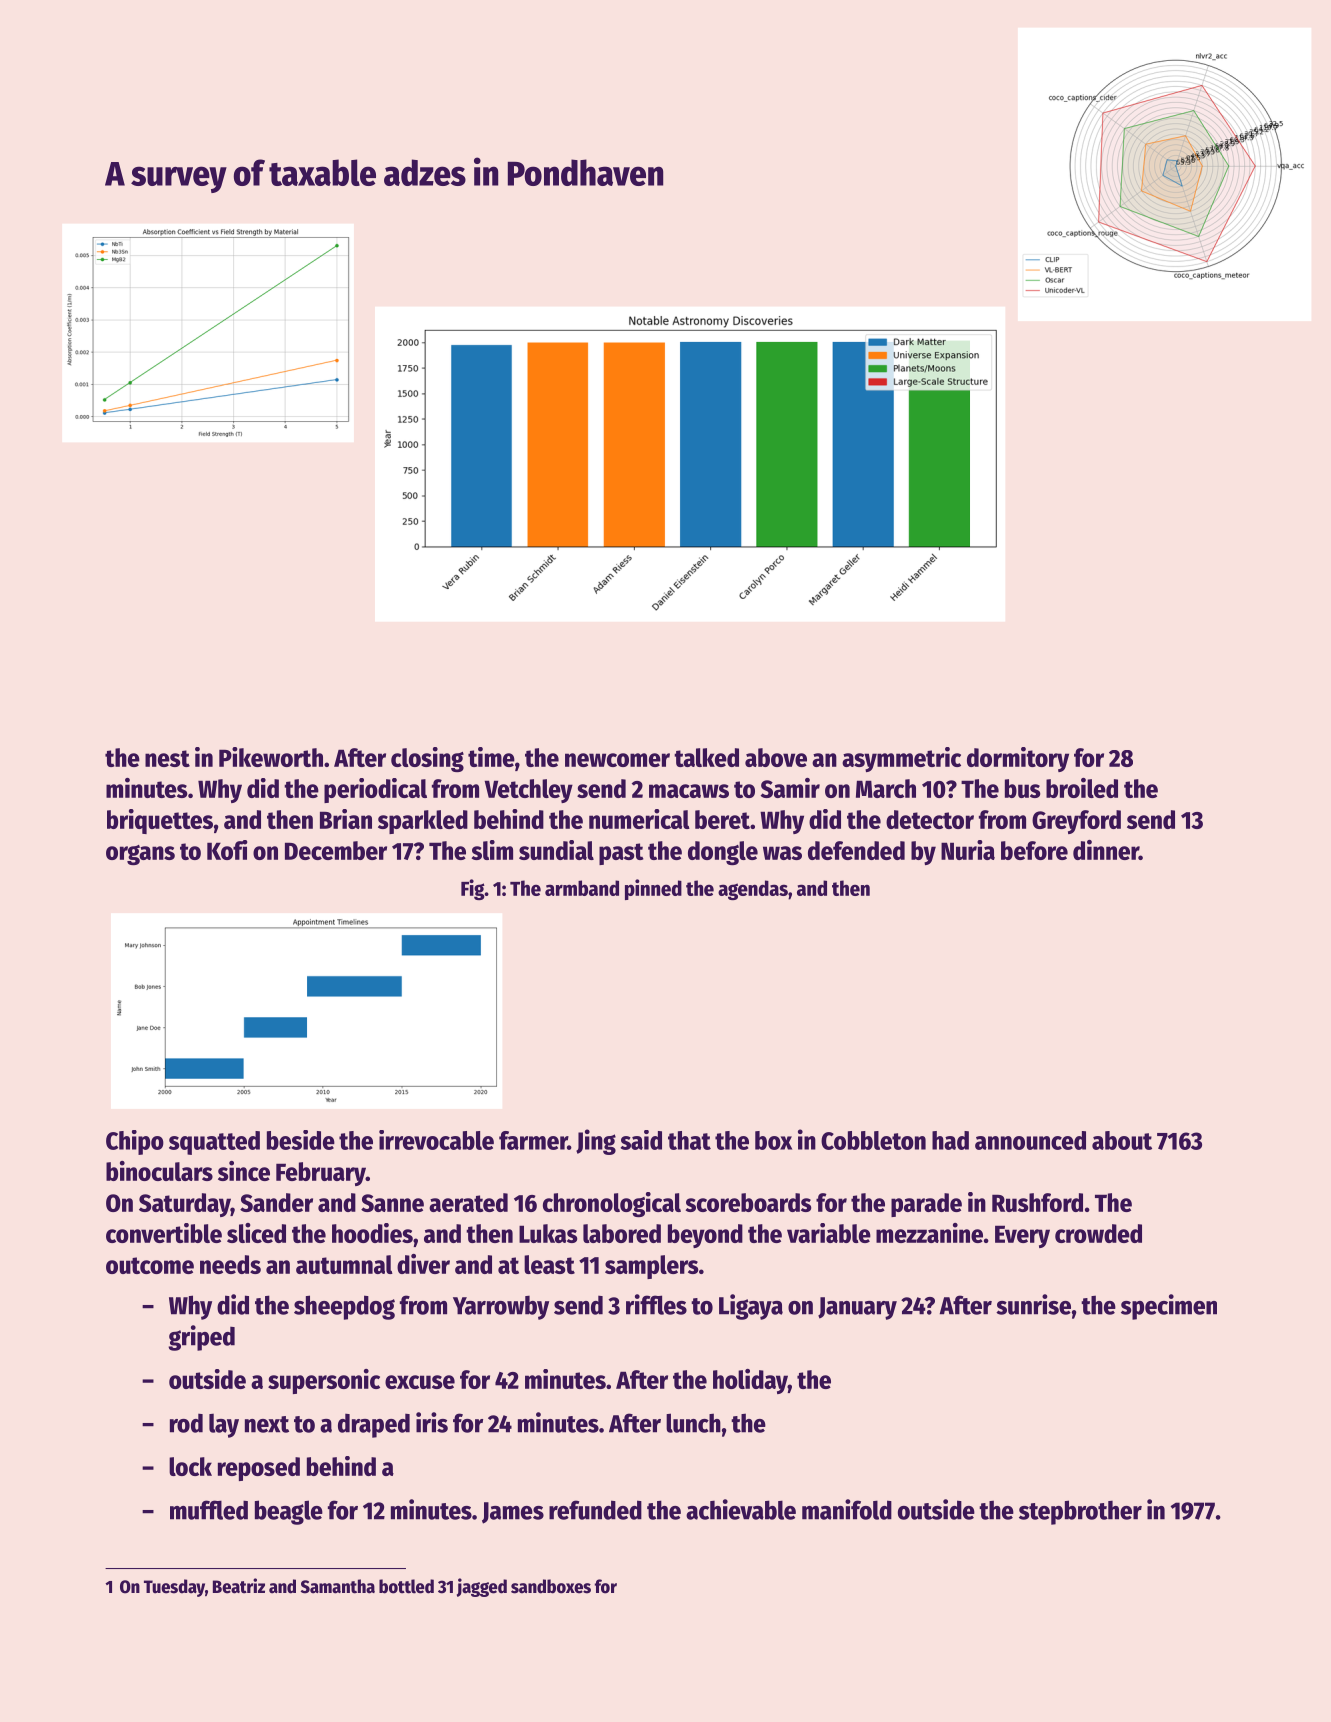  What do you see at coordinates (641, 1140) in the screenshot?
I see `said` at bounding box center [641, 1140].
